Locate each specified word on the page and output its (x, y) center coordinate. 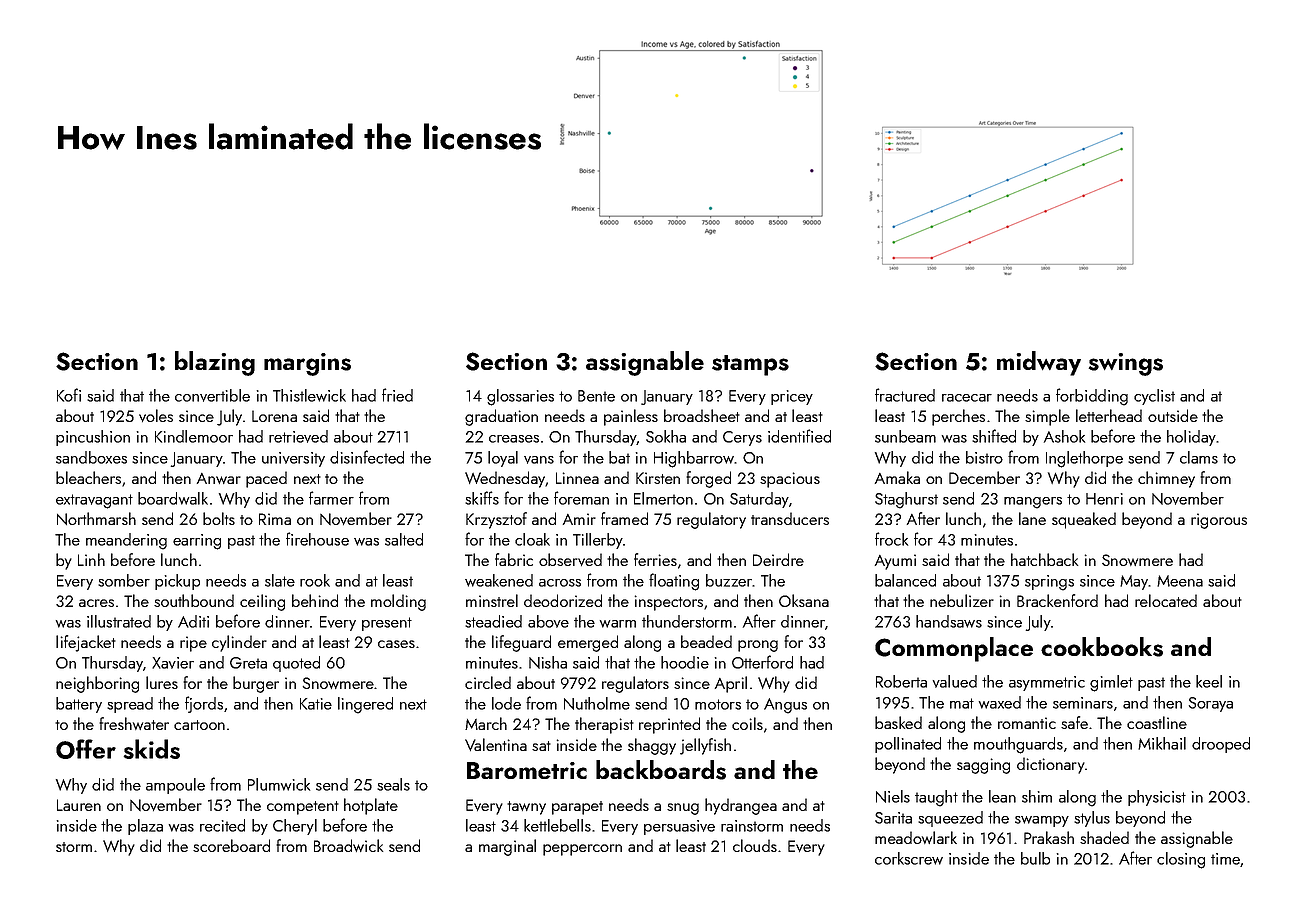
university (293, 459)
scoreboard (231, 845)
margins (307, 364)
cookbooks (1102, 647)
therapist (604, 725)
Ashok (1064, 436)
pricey (792, 397)
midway (1039, 363)
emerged (588, 643)
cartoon (199, 725)
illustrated (119, 621)
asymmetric (1047, 683)
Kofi (69, 395)
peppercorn (582, 850)
